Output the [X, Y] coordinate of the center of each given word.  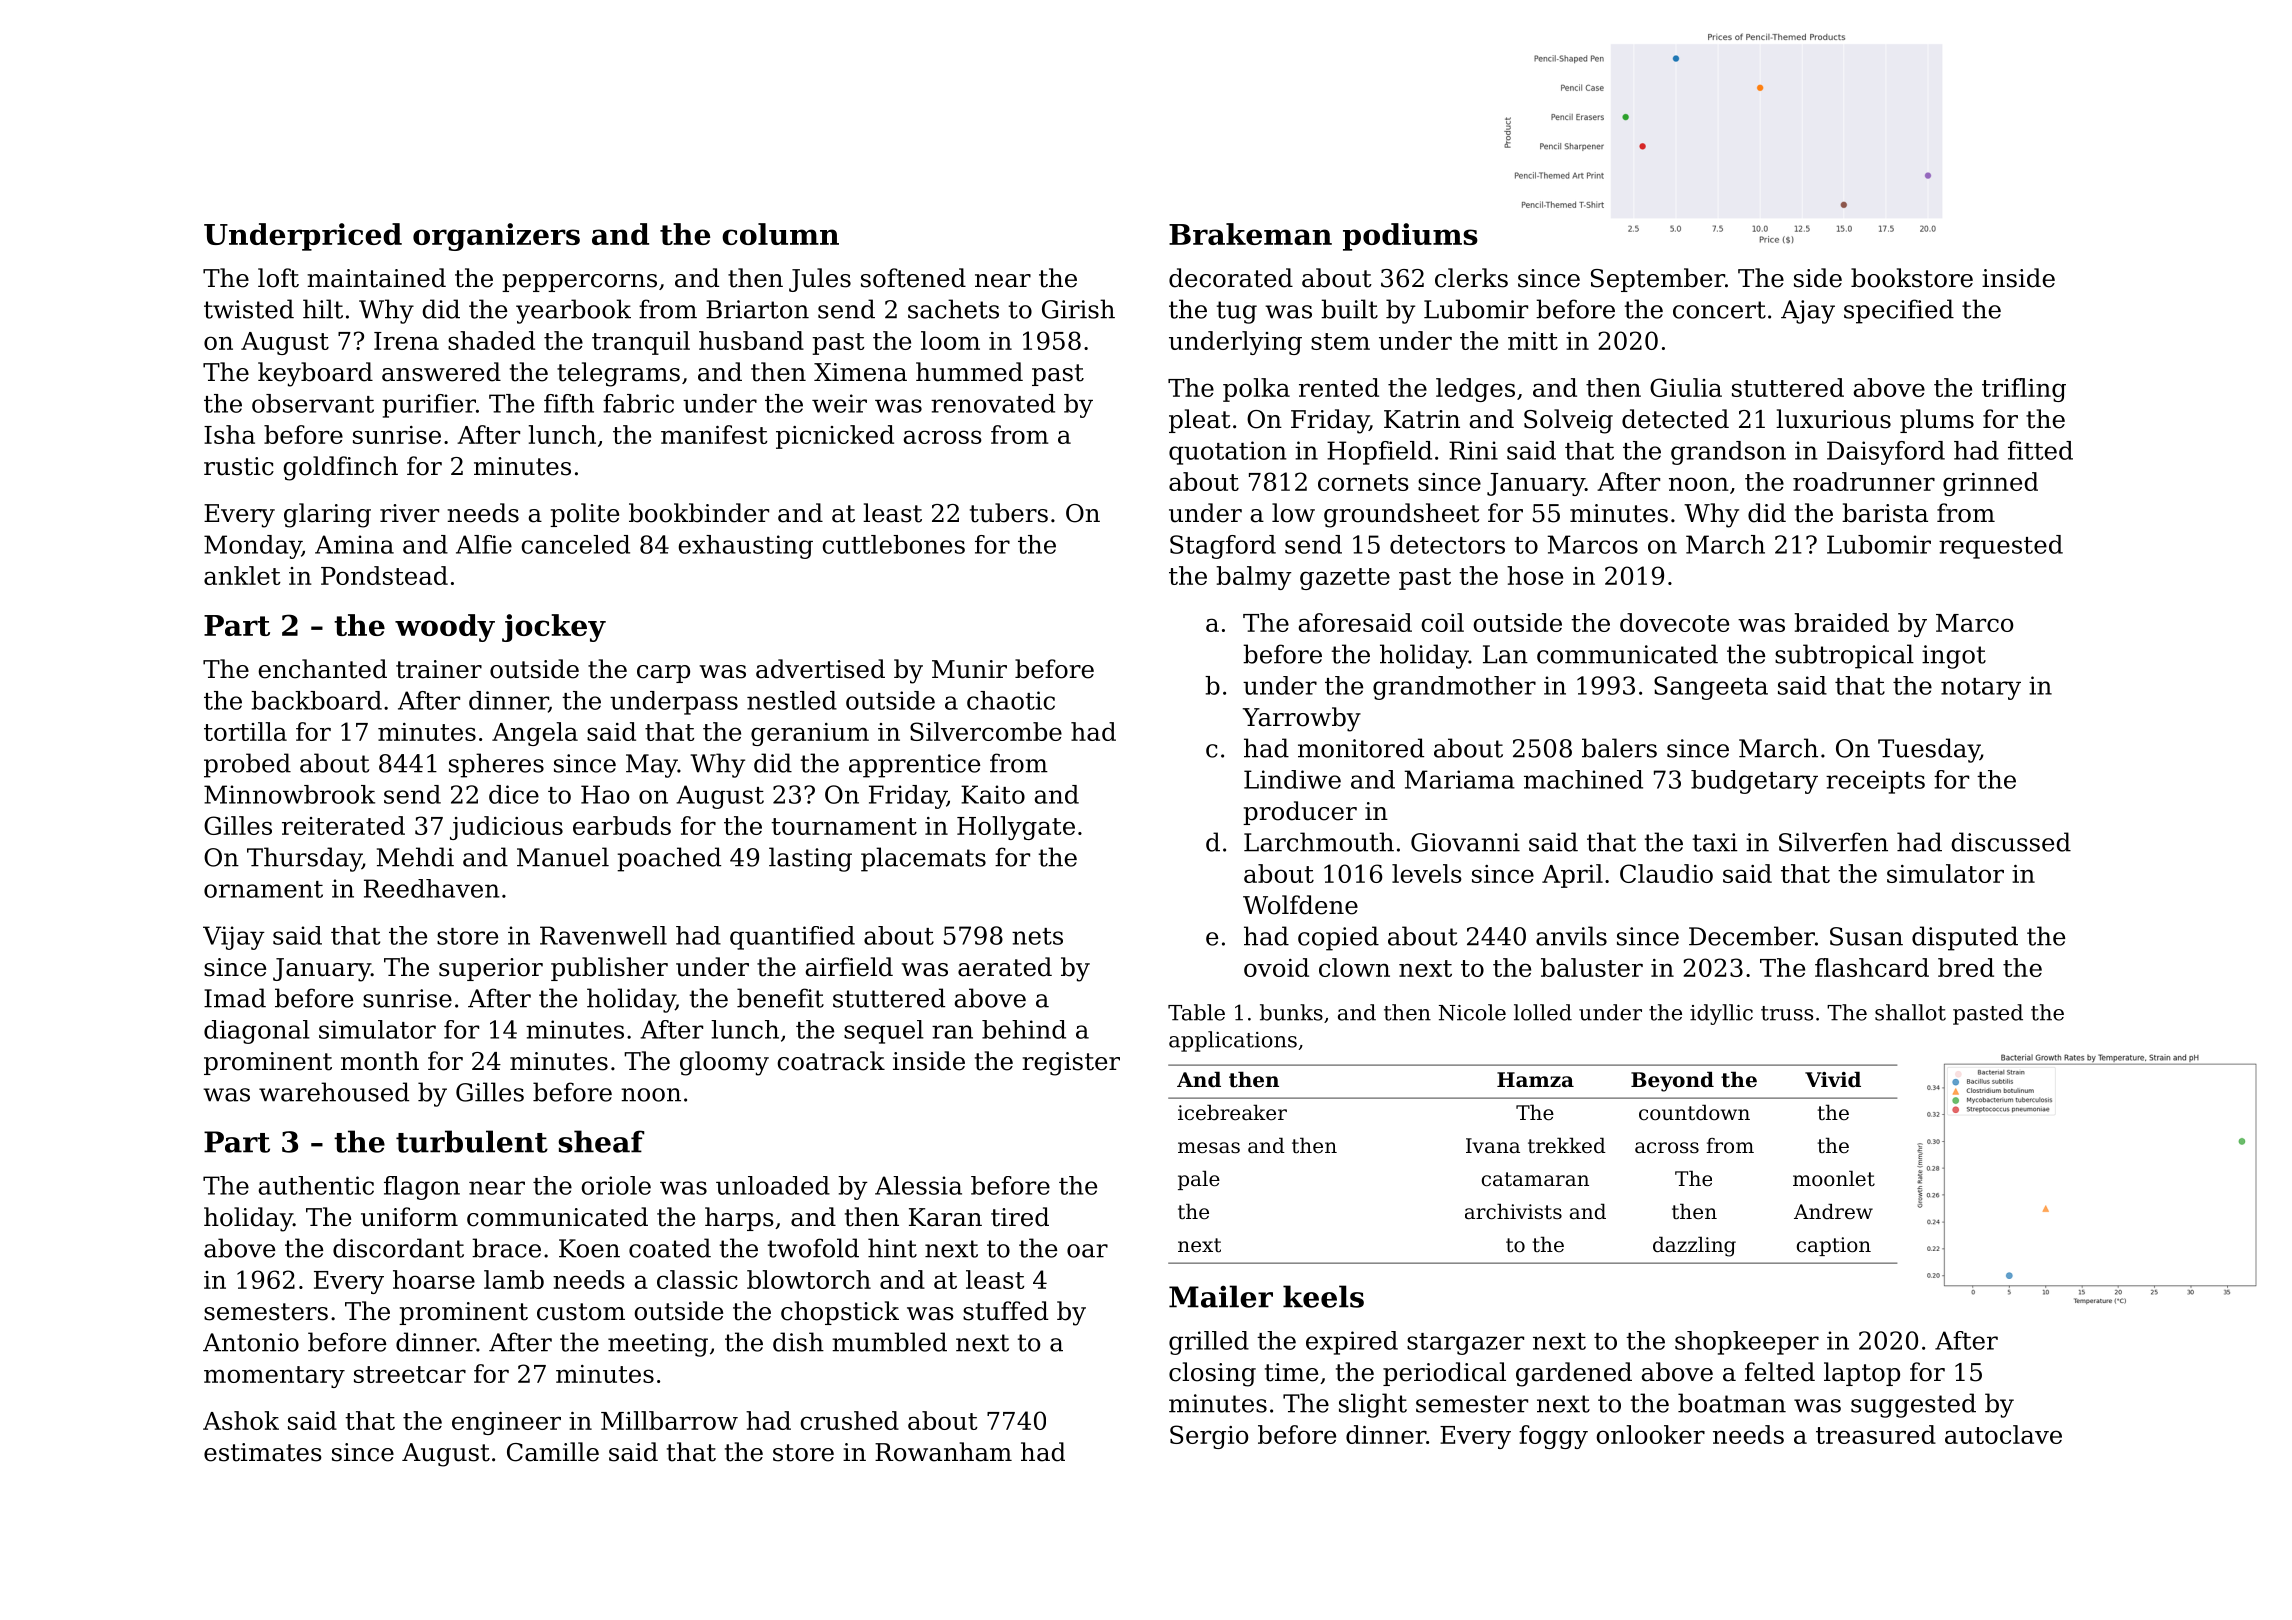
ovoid [1276, 967]
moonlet [1834, 1178]
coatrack [831, 1061]
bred [1966, 967]
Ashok [241, 1420]
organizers [496, 237]
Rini [1473, 450]
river [409, 513]
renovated [993, 403]
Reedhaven [432, 888]
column [780, 234]
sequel [884, 1032]
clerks [1471, 278]
